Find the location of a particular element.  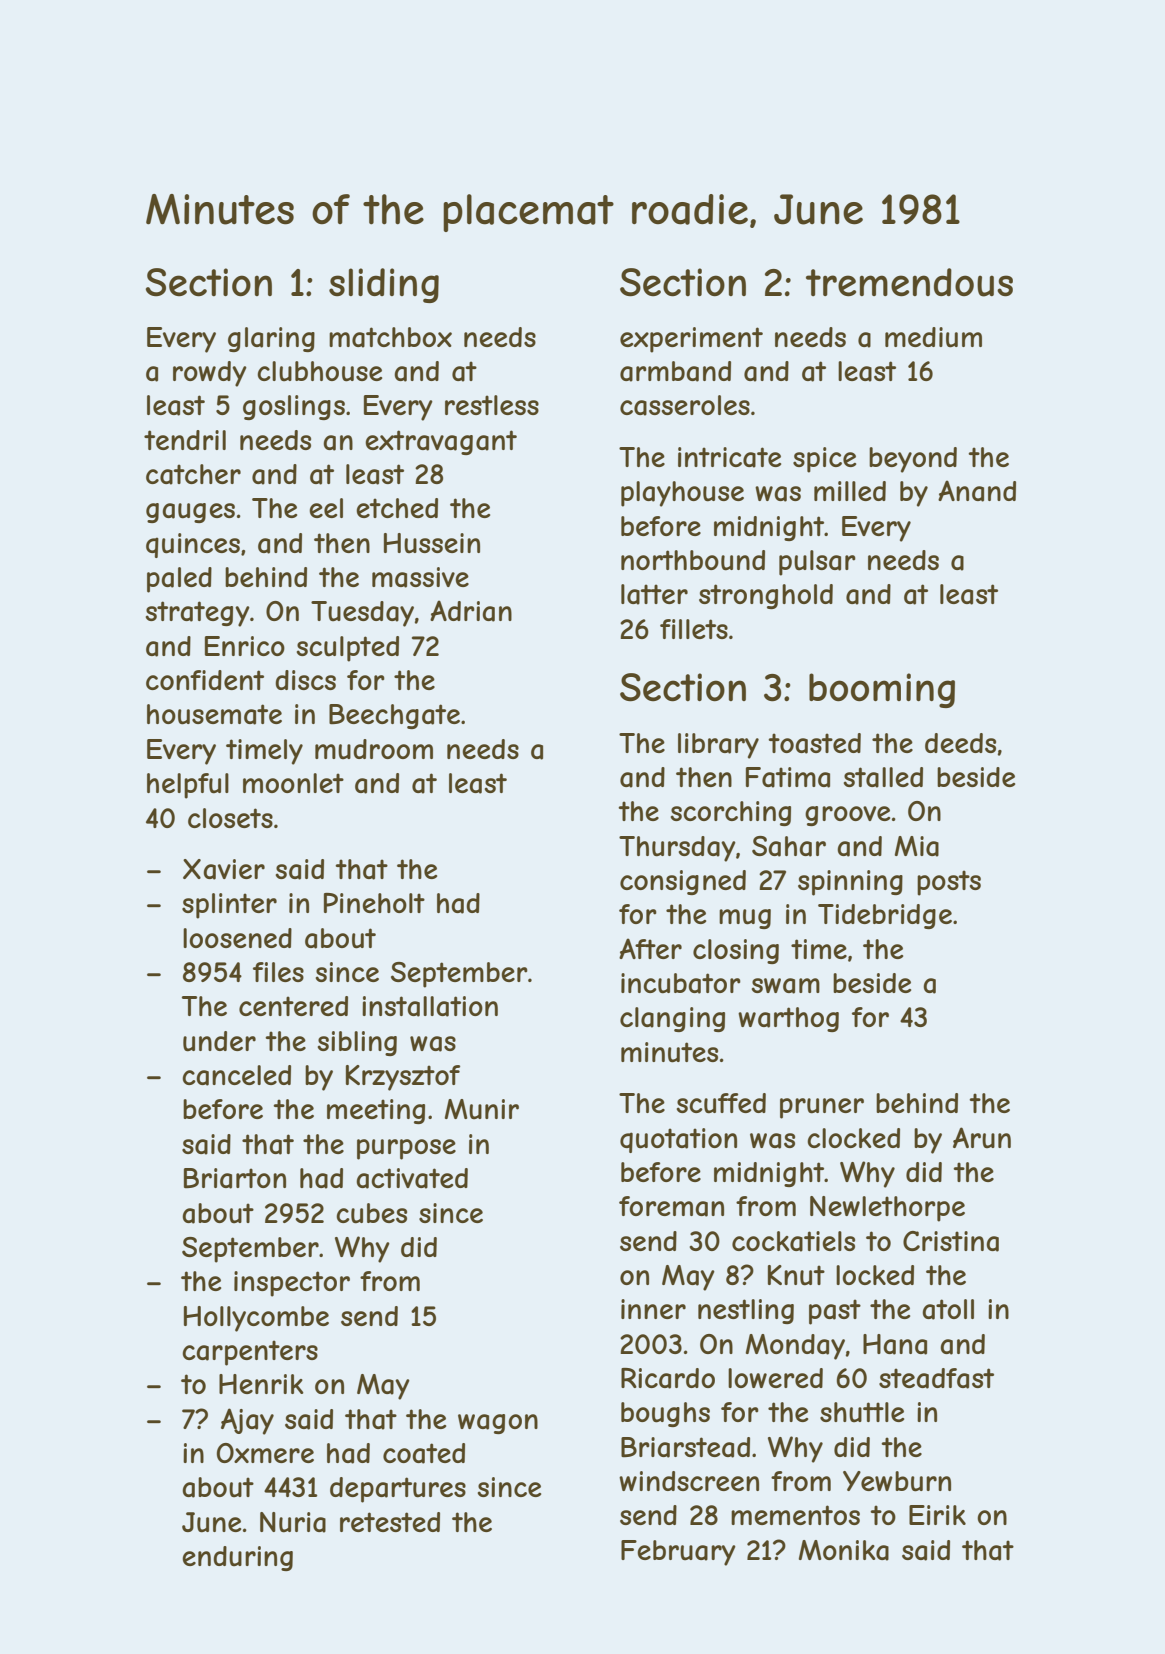

eel is located at coordinates (326, 508).
